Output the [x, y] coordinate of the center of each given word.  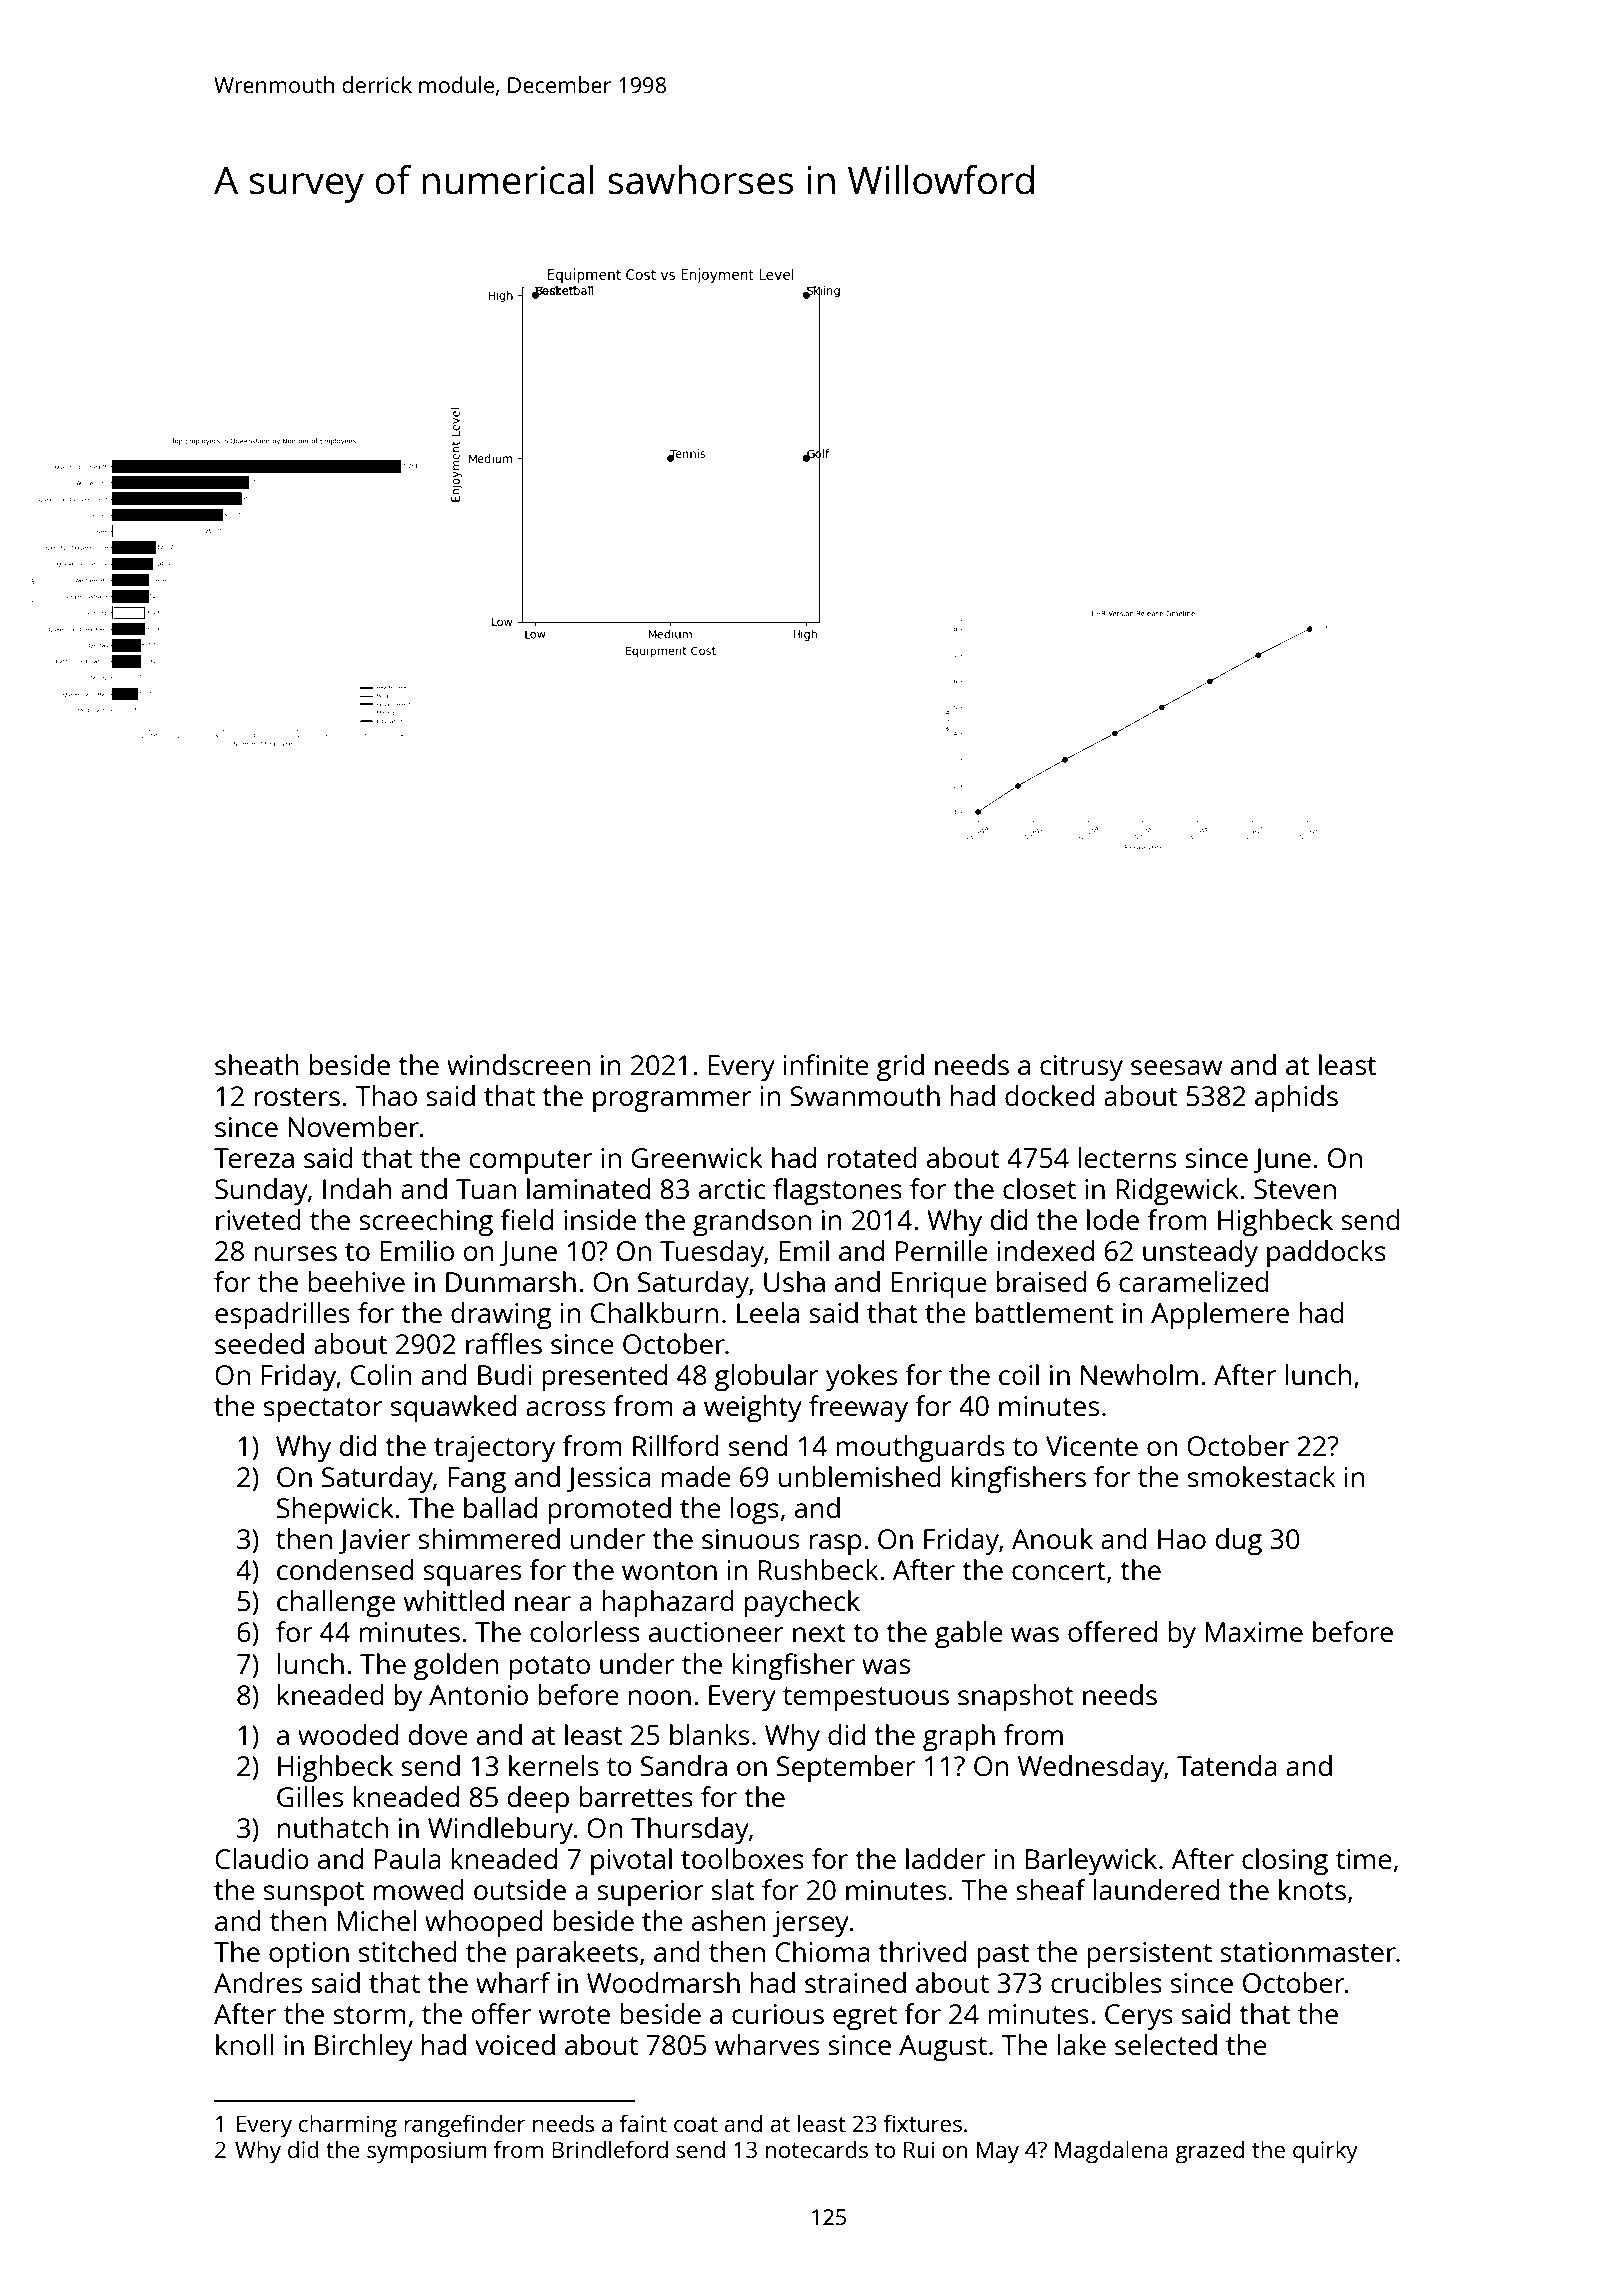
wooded [348, 1734]
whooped [483, 1924]
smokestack [1261, 1476]
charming [348, 2126]
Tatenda [1227, 1765]
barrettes [636, 1796]
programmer [672, 1102]
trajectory [494, 1449]
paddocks [1326, 1254]
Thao [386, 1095]
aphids [1296, 1099]
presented [604, 1378]
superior [650, 1893]
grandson [752, 1223]
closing [1285, 1862]
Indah [357, 1188]
